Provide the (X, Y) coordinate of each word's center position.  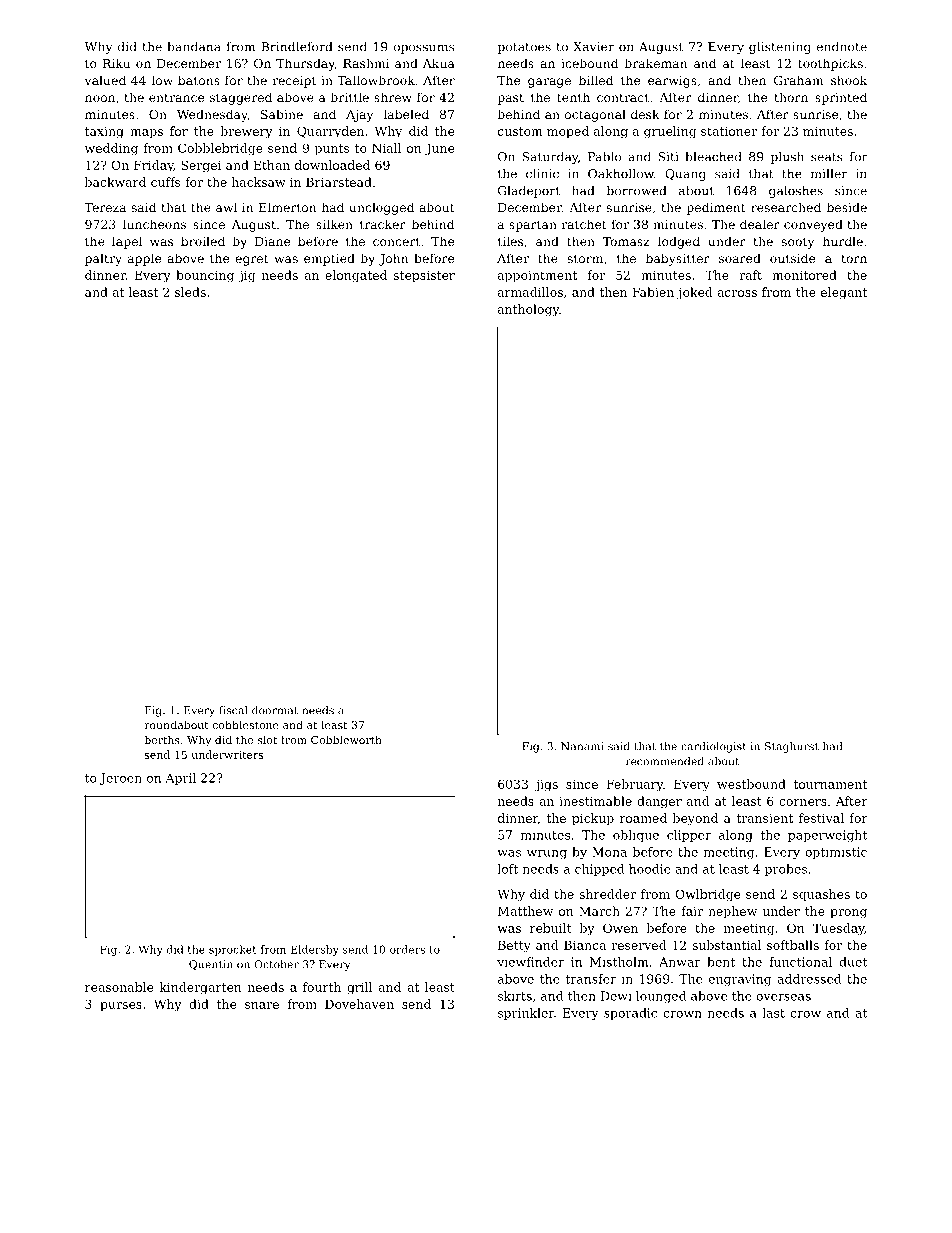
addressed (809, 979)
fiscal (233, 710)
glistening (780, 48)
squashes (821, 895)
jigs (546, 786)
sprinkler (526, 1014)
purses (121, 1007)
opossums (423, 49)
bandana (194, 47)
